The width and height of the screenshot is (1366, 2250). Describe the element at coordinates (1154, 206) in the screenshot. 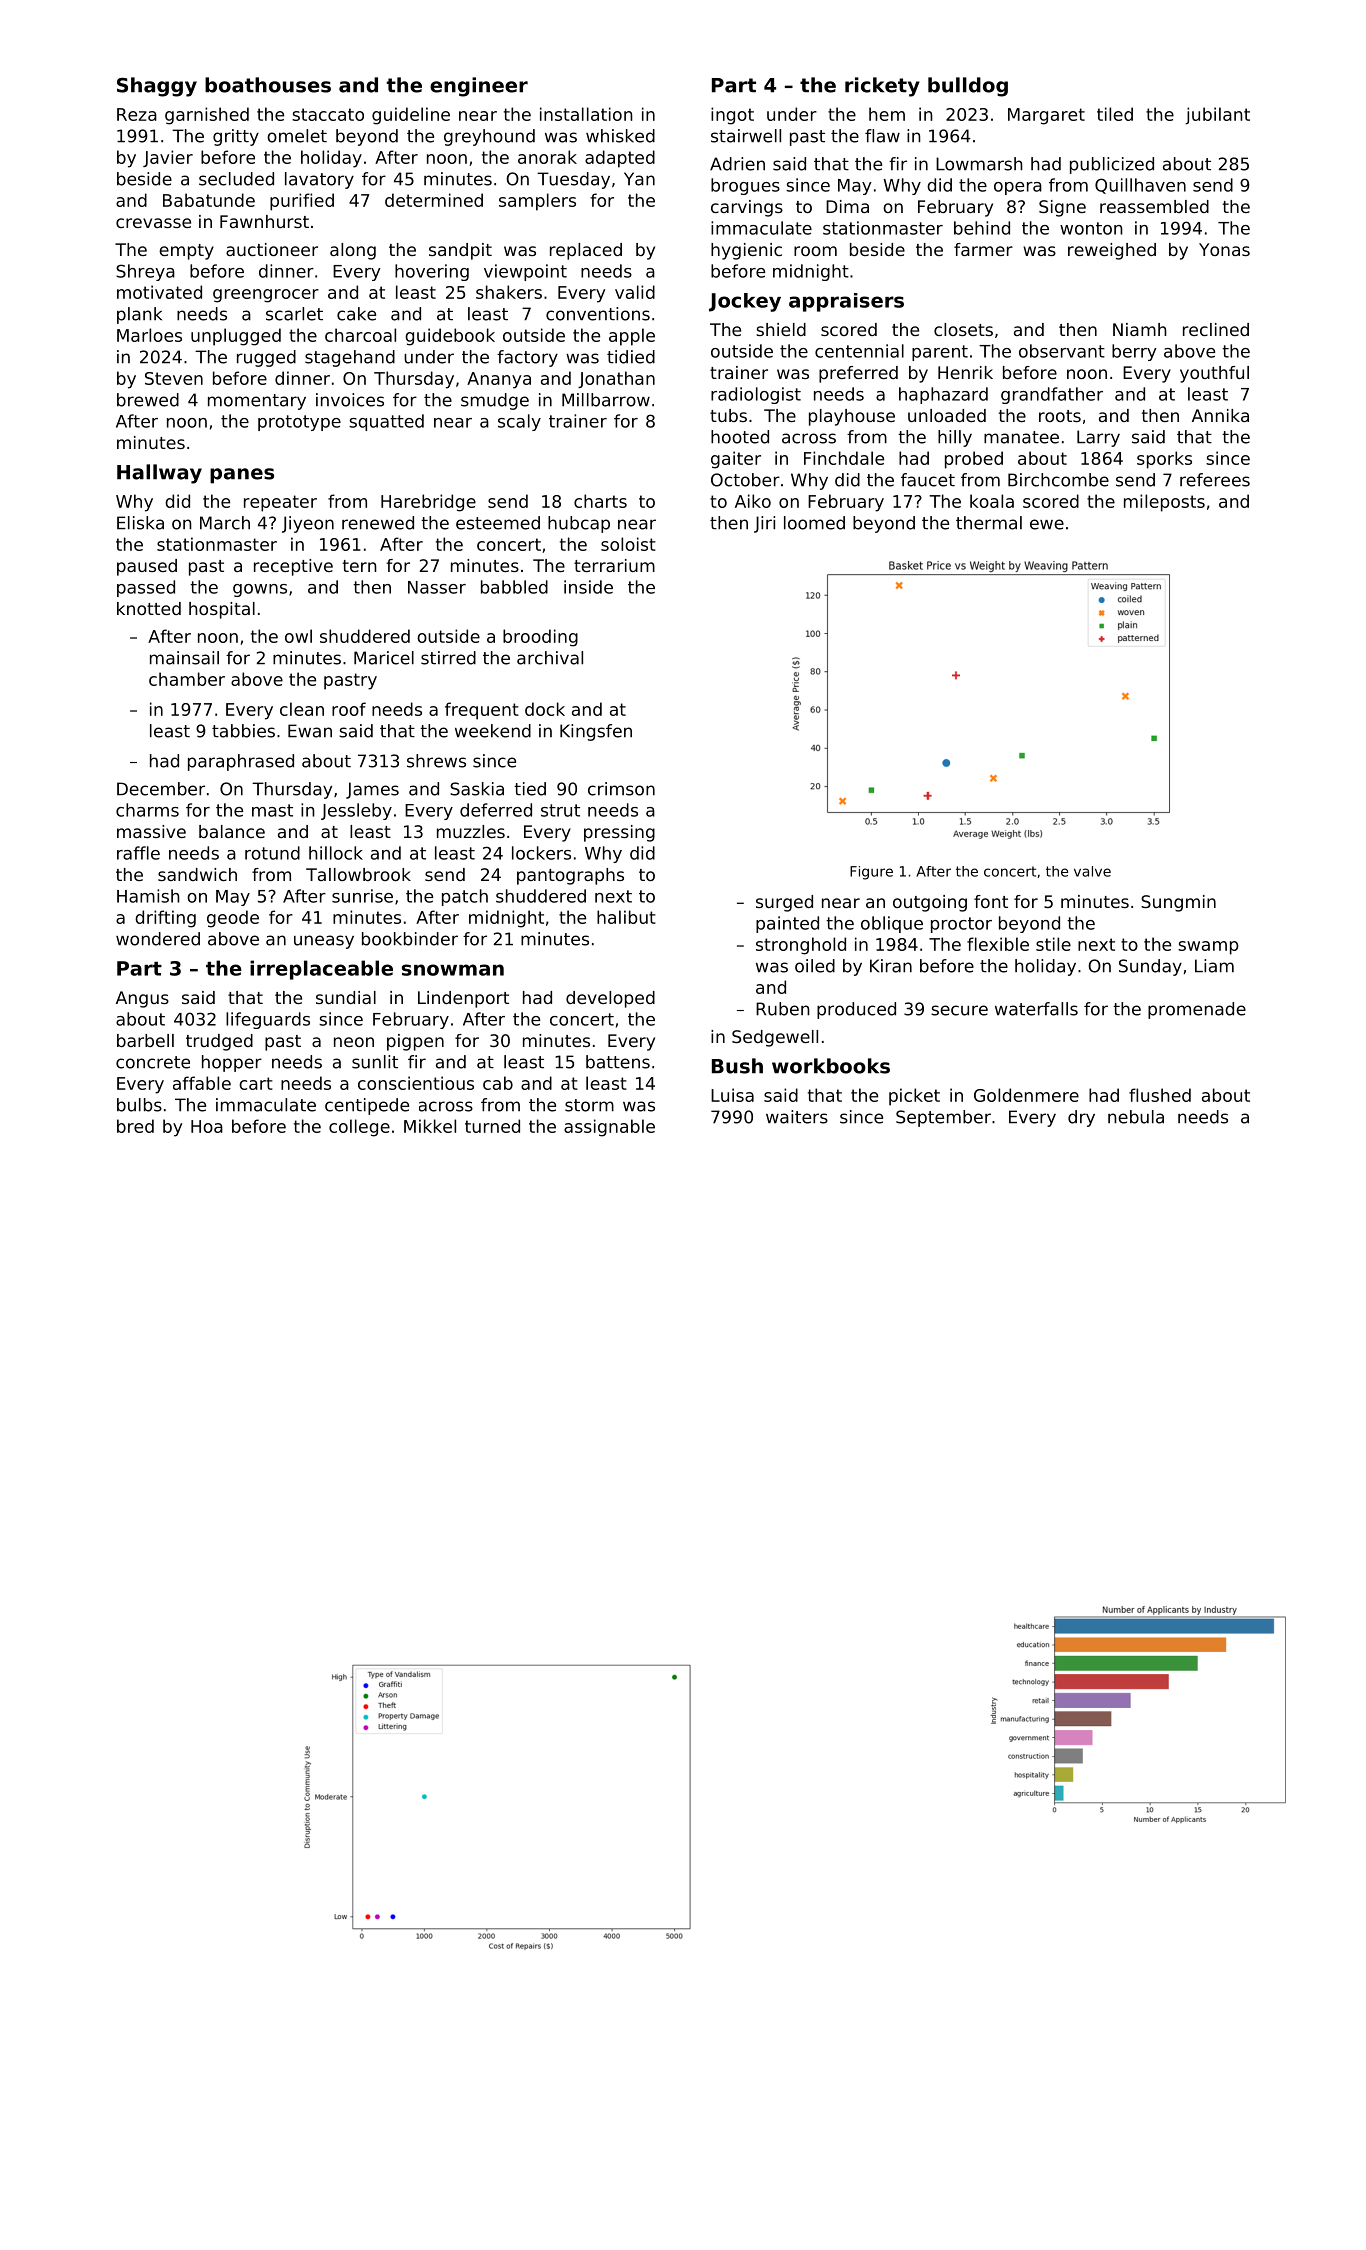

I see `reassembled` at that location.
